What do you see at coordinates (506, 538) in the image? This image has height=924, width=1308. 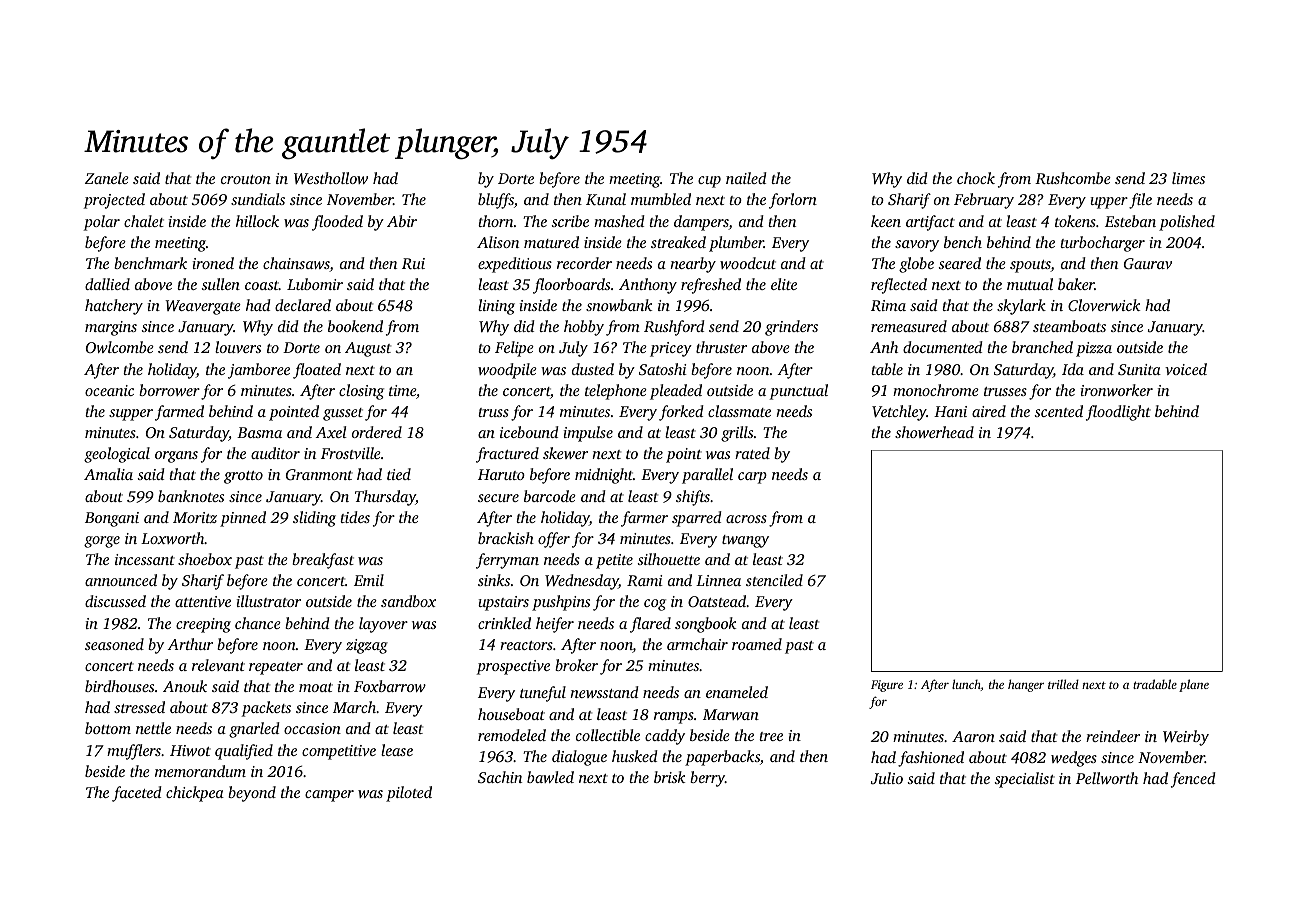 I see `brackish` at bounding box center [506, 538].
